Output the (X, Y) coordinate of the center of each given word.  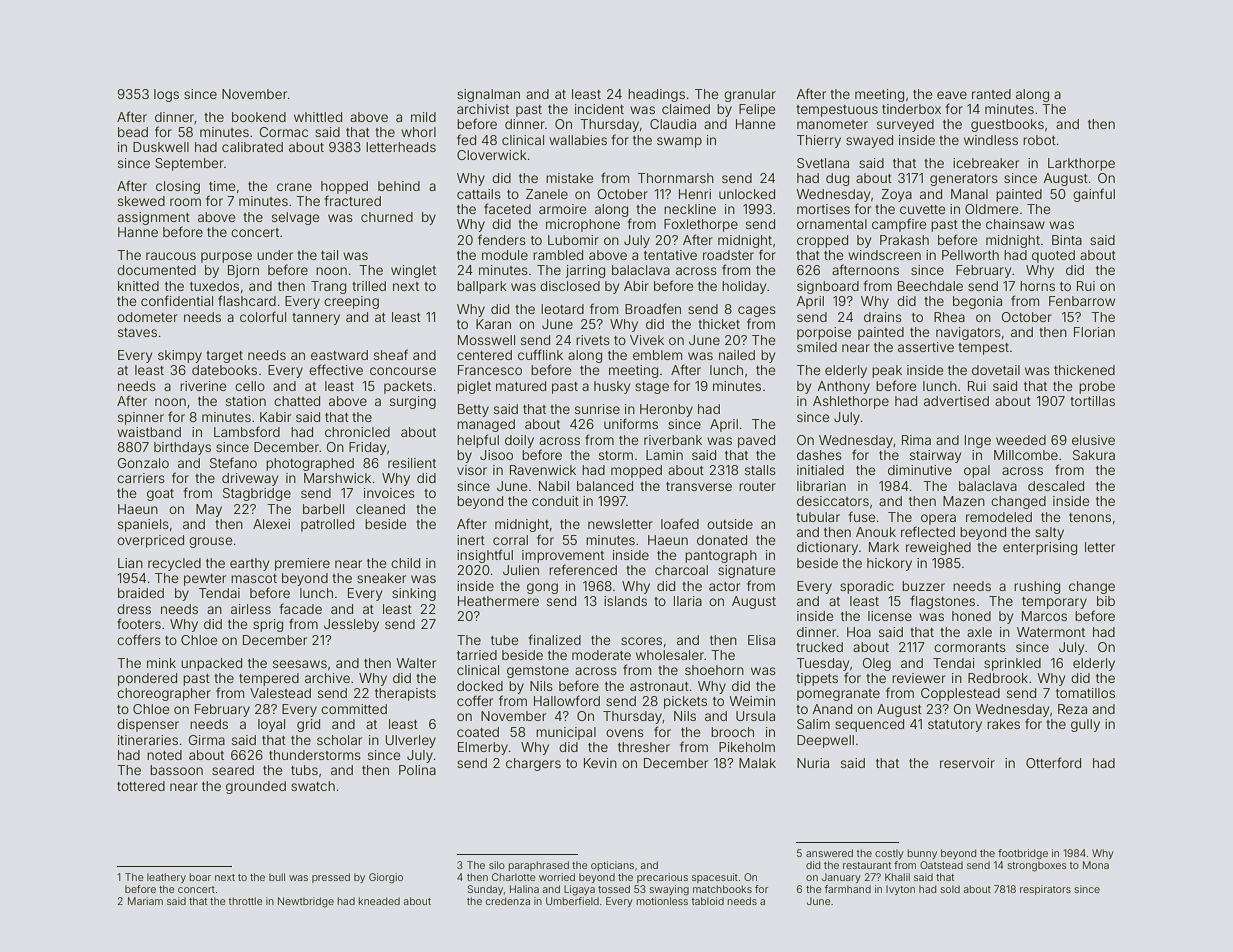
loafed (680, 523)
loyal (271, 725)
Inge (978, 441)
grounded (256, 787)
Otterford (1053, 762)
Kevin (600, 763)
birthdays (182, 448)
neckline (690, 209)
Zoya (897, 195)
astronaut (659, 686)
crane (294, 187)
